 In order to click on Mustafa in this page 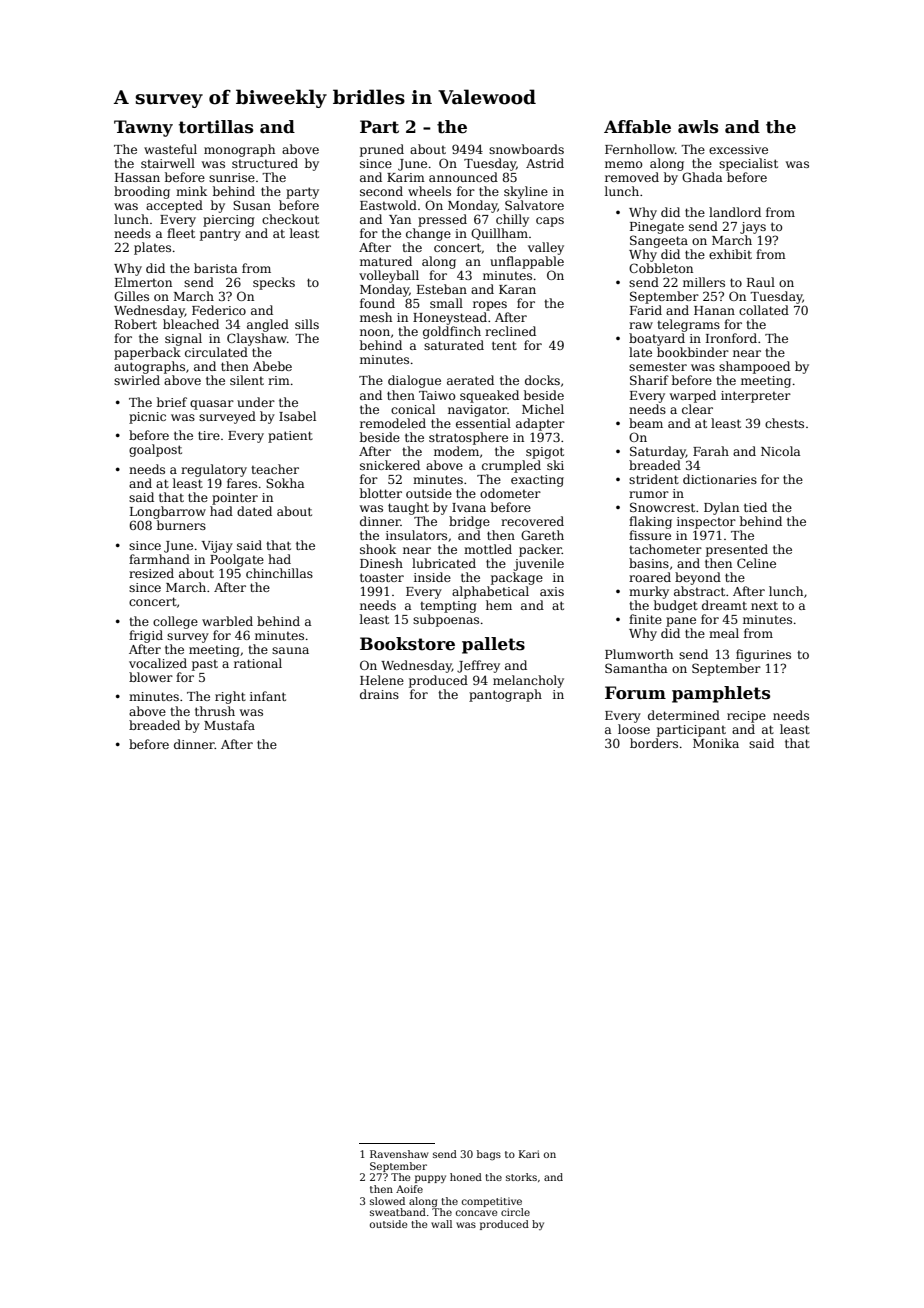, I will do `click(229, 725)`.
